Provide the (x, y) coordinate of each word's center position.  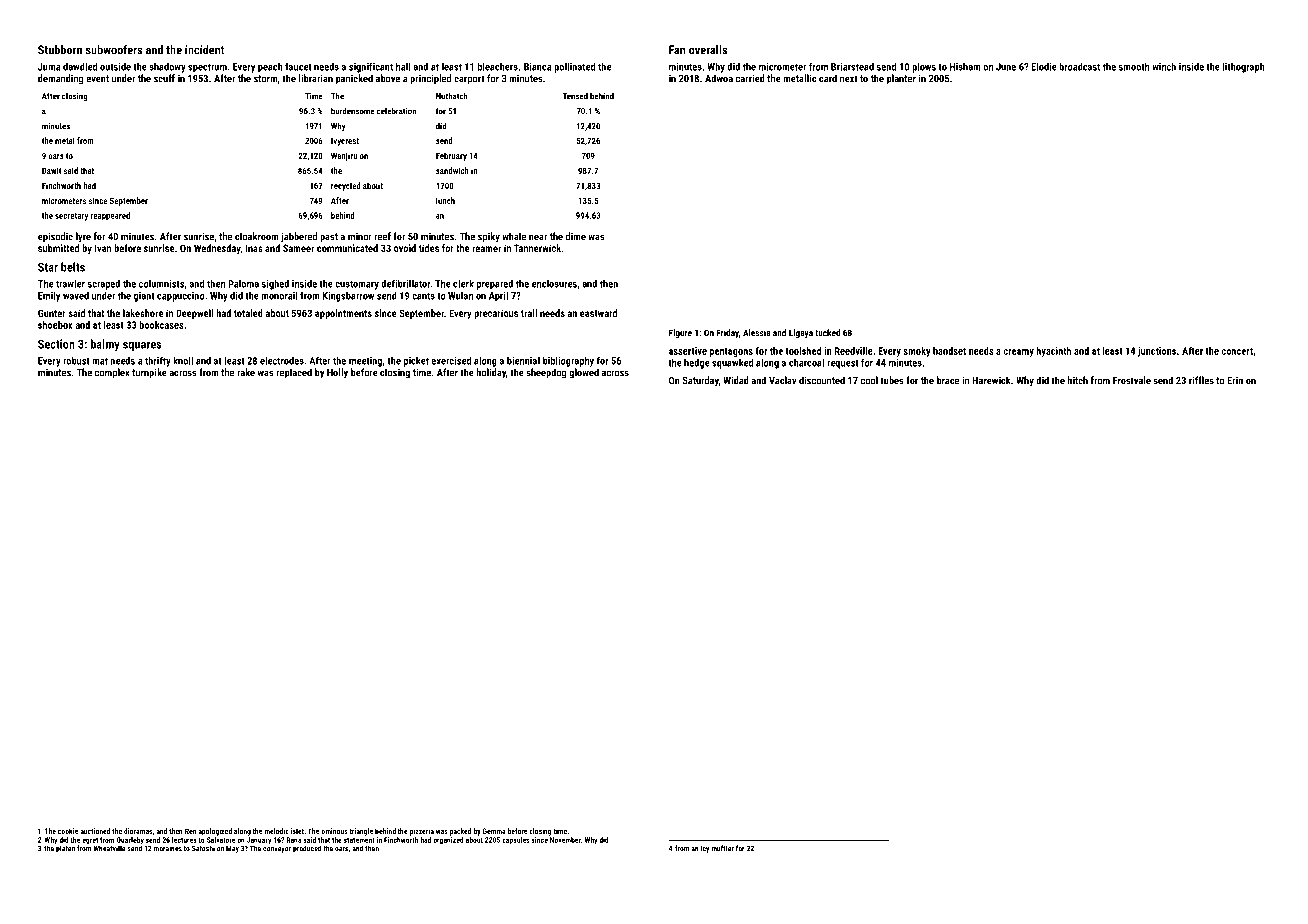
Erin (1235, 380)
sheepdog (546, 373)
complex (112, 373)
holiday (491, 373)
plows (924, 67)
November (565, 840)
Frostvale (1132, 380)
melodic (276, 831)
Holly (337, 373)
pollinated (574, 67)
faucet (298, 66)
